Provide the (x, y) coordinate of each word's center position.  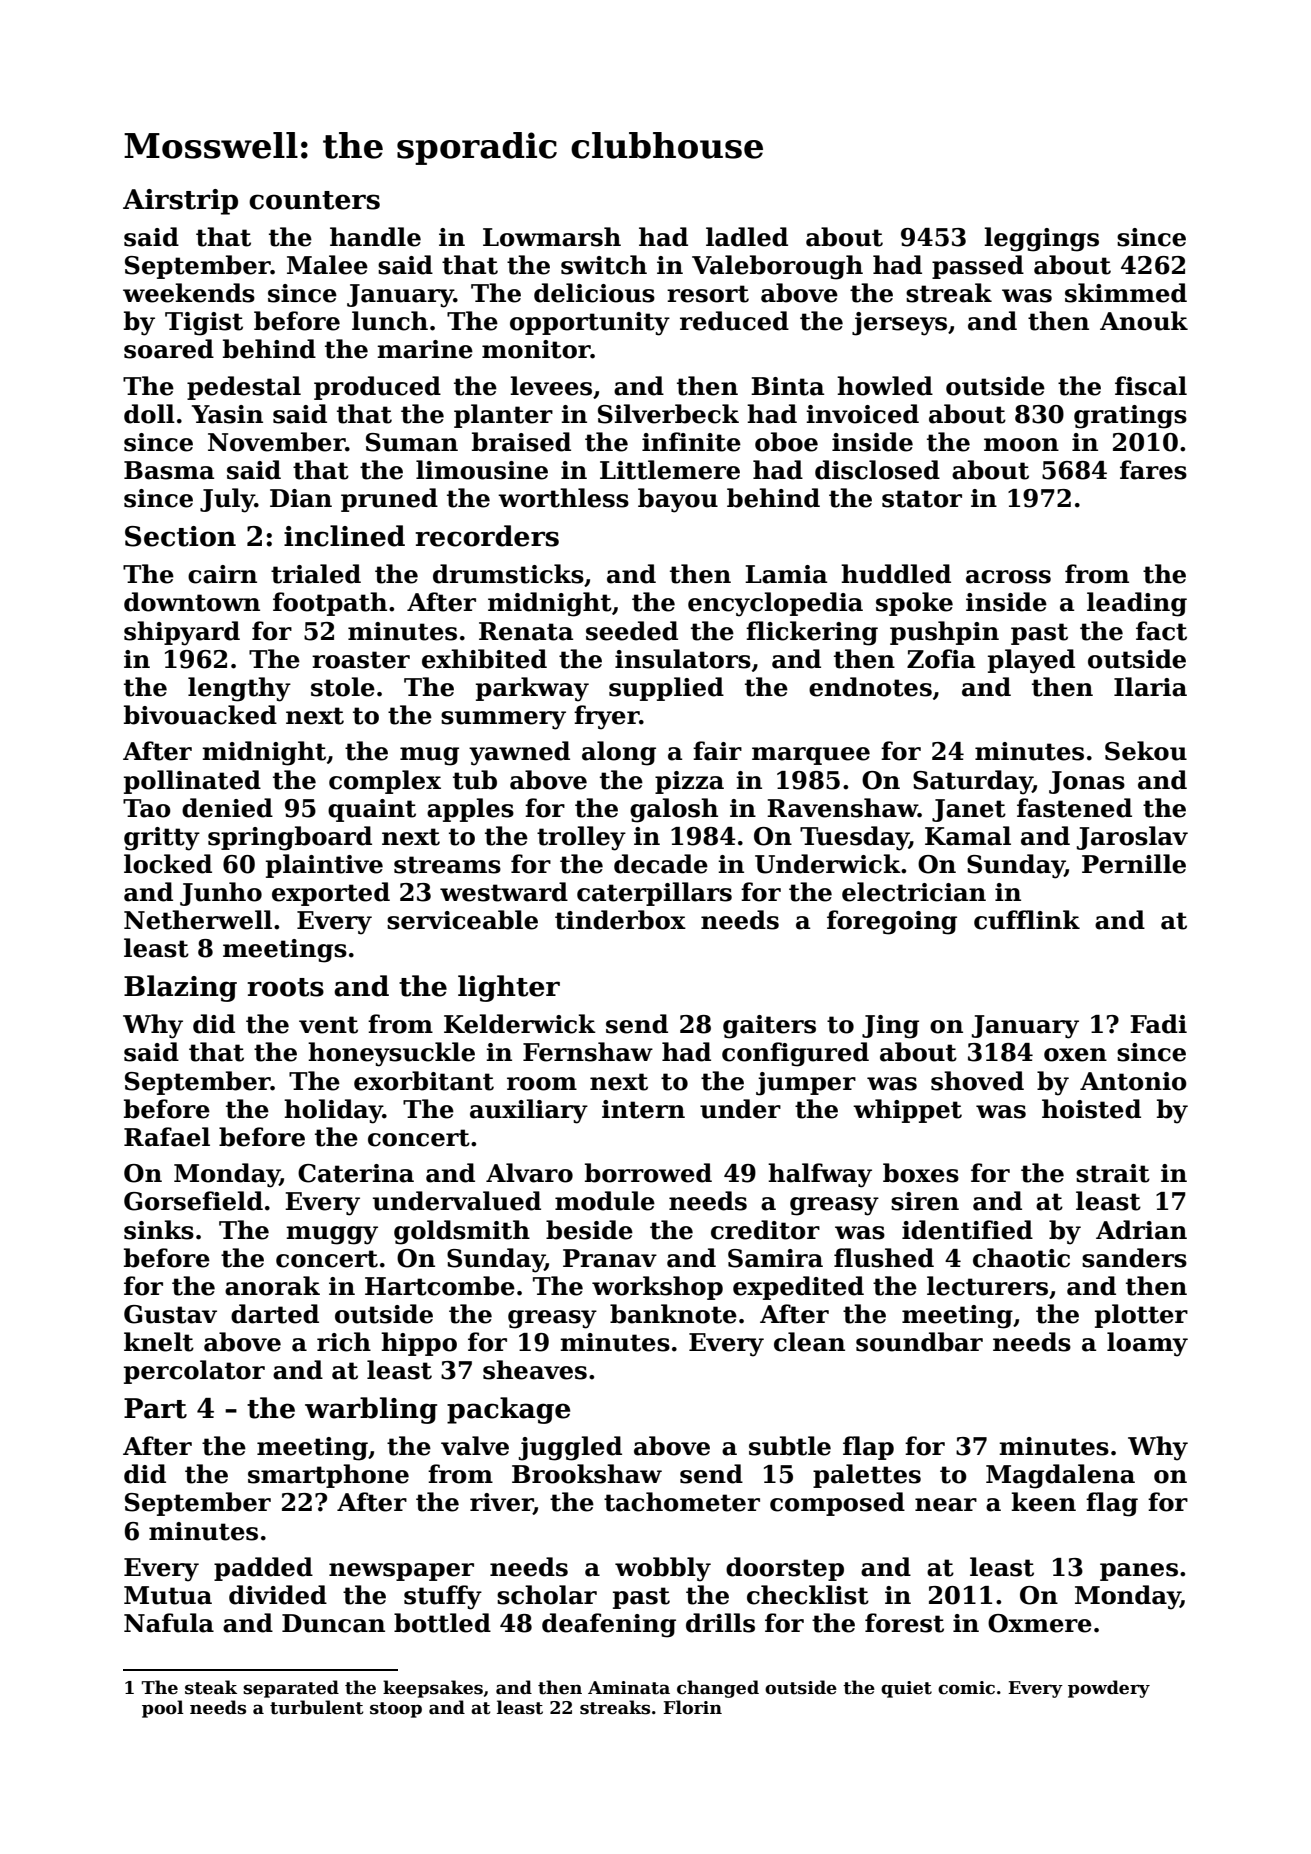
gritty (162, 839)
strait (1113, 1173)
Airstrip (180, 202)
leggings (1041, 239)
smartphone (328, 1476)
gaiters (769, 1027)
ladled (747, 237)
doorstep (785, 1569)
